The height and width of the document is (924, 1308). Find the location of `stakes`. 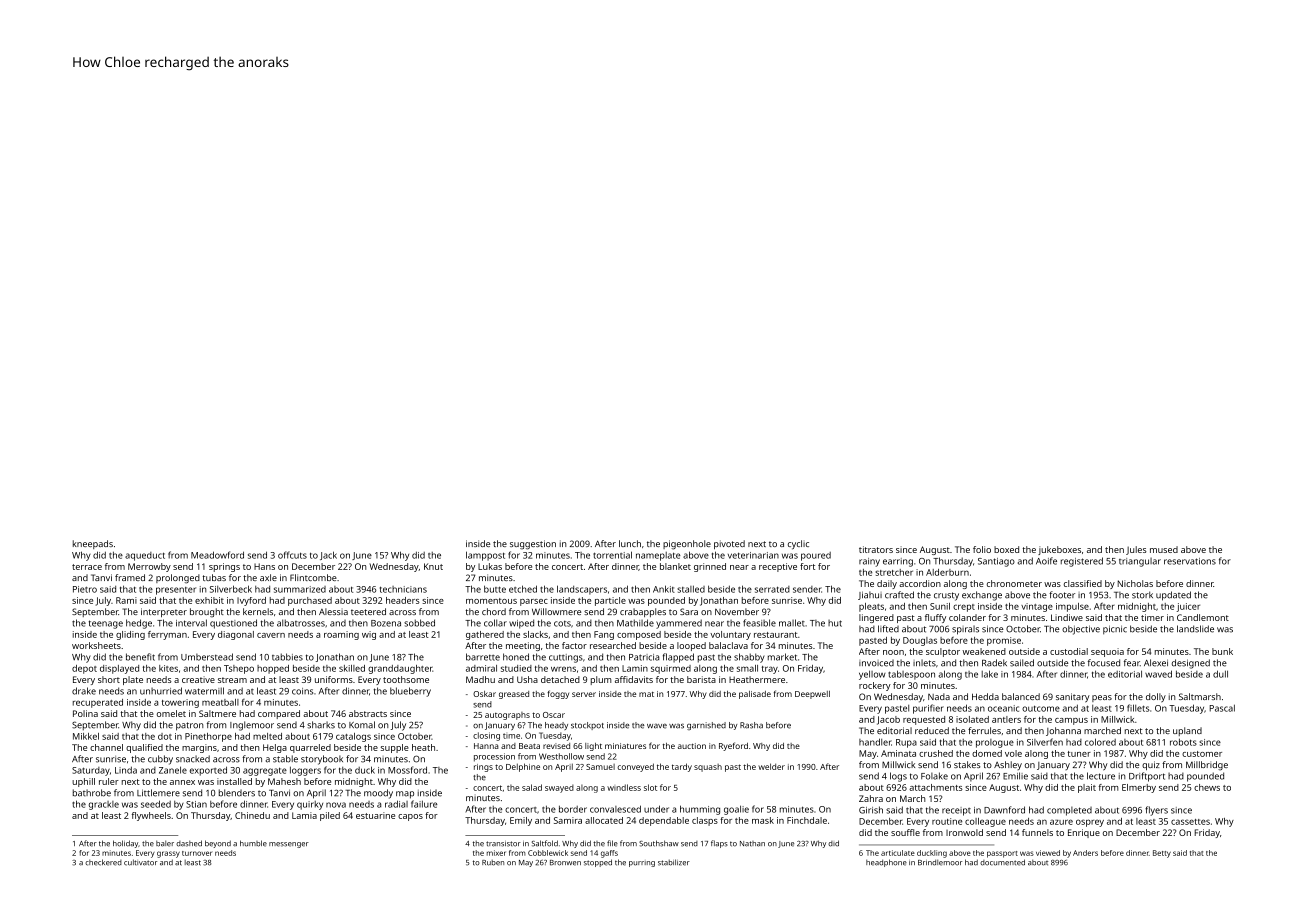

stakes is located at coordinates (967, 764).
